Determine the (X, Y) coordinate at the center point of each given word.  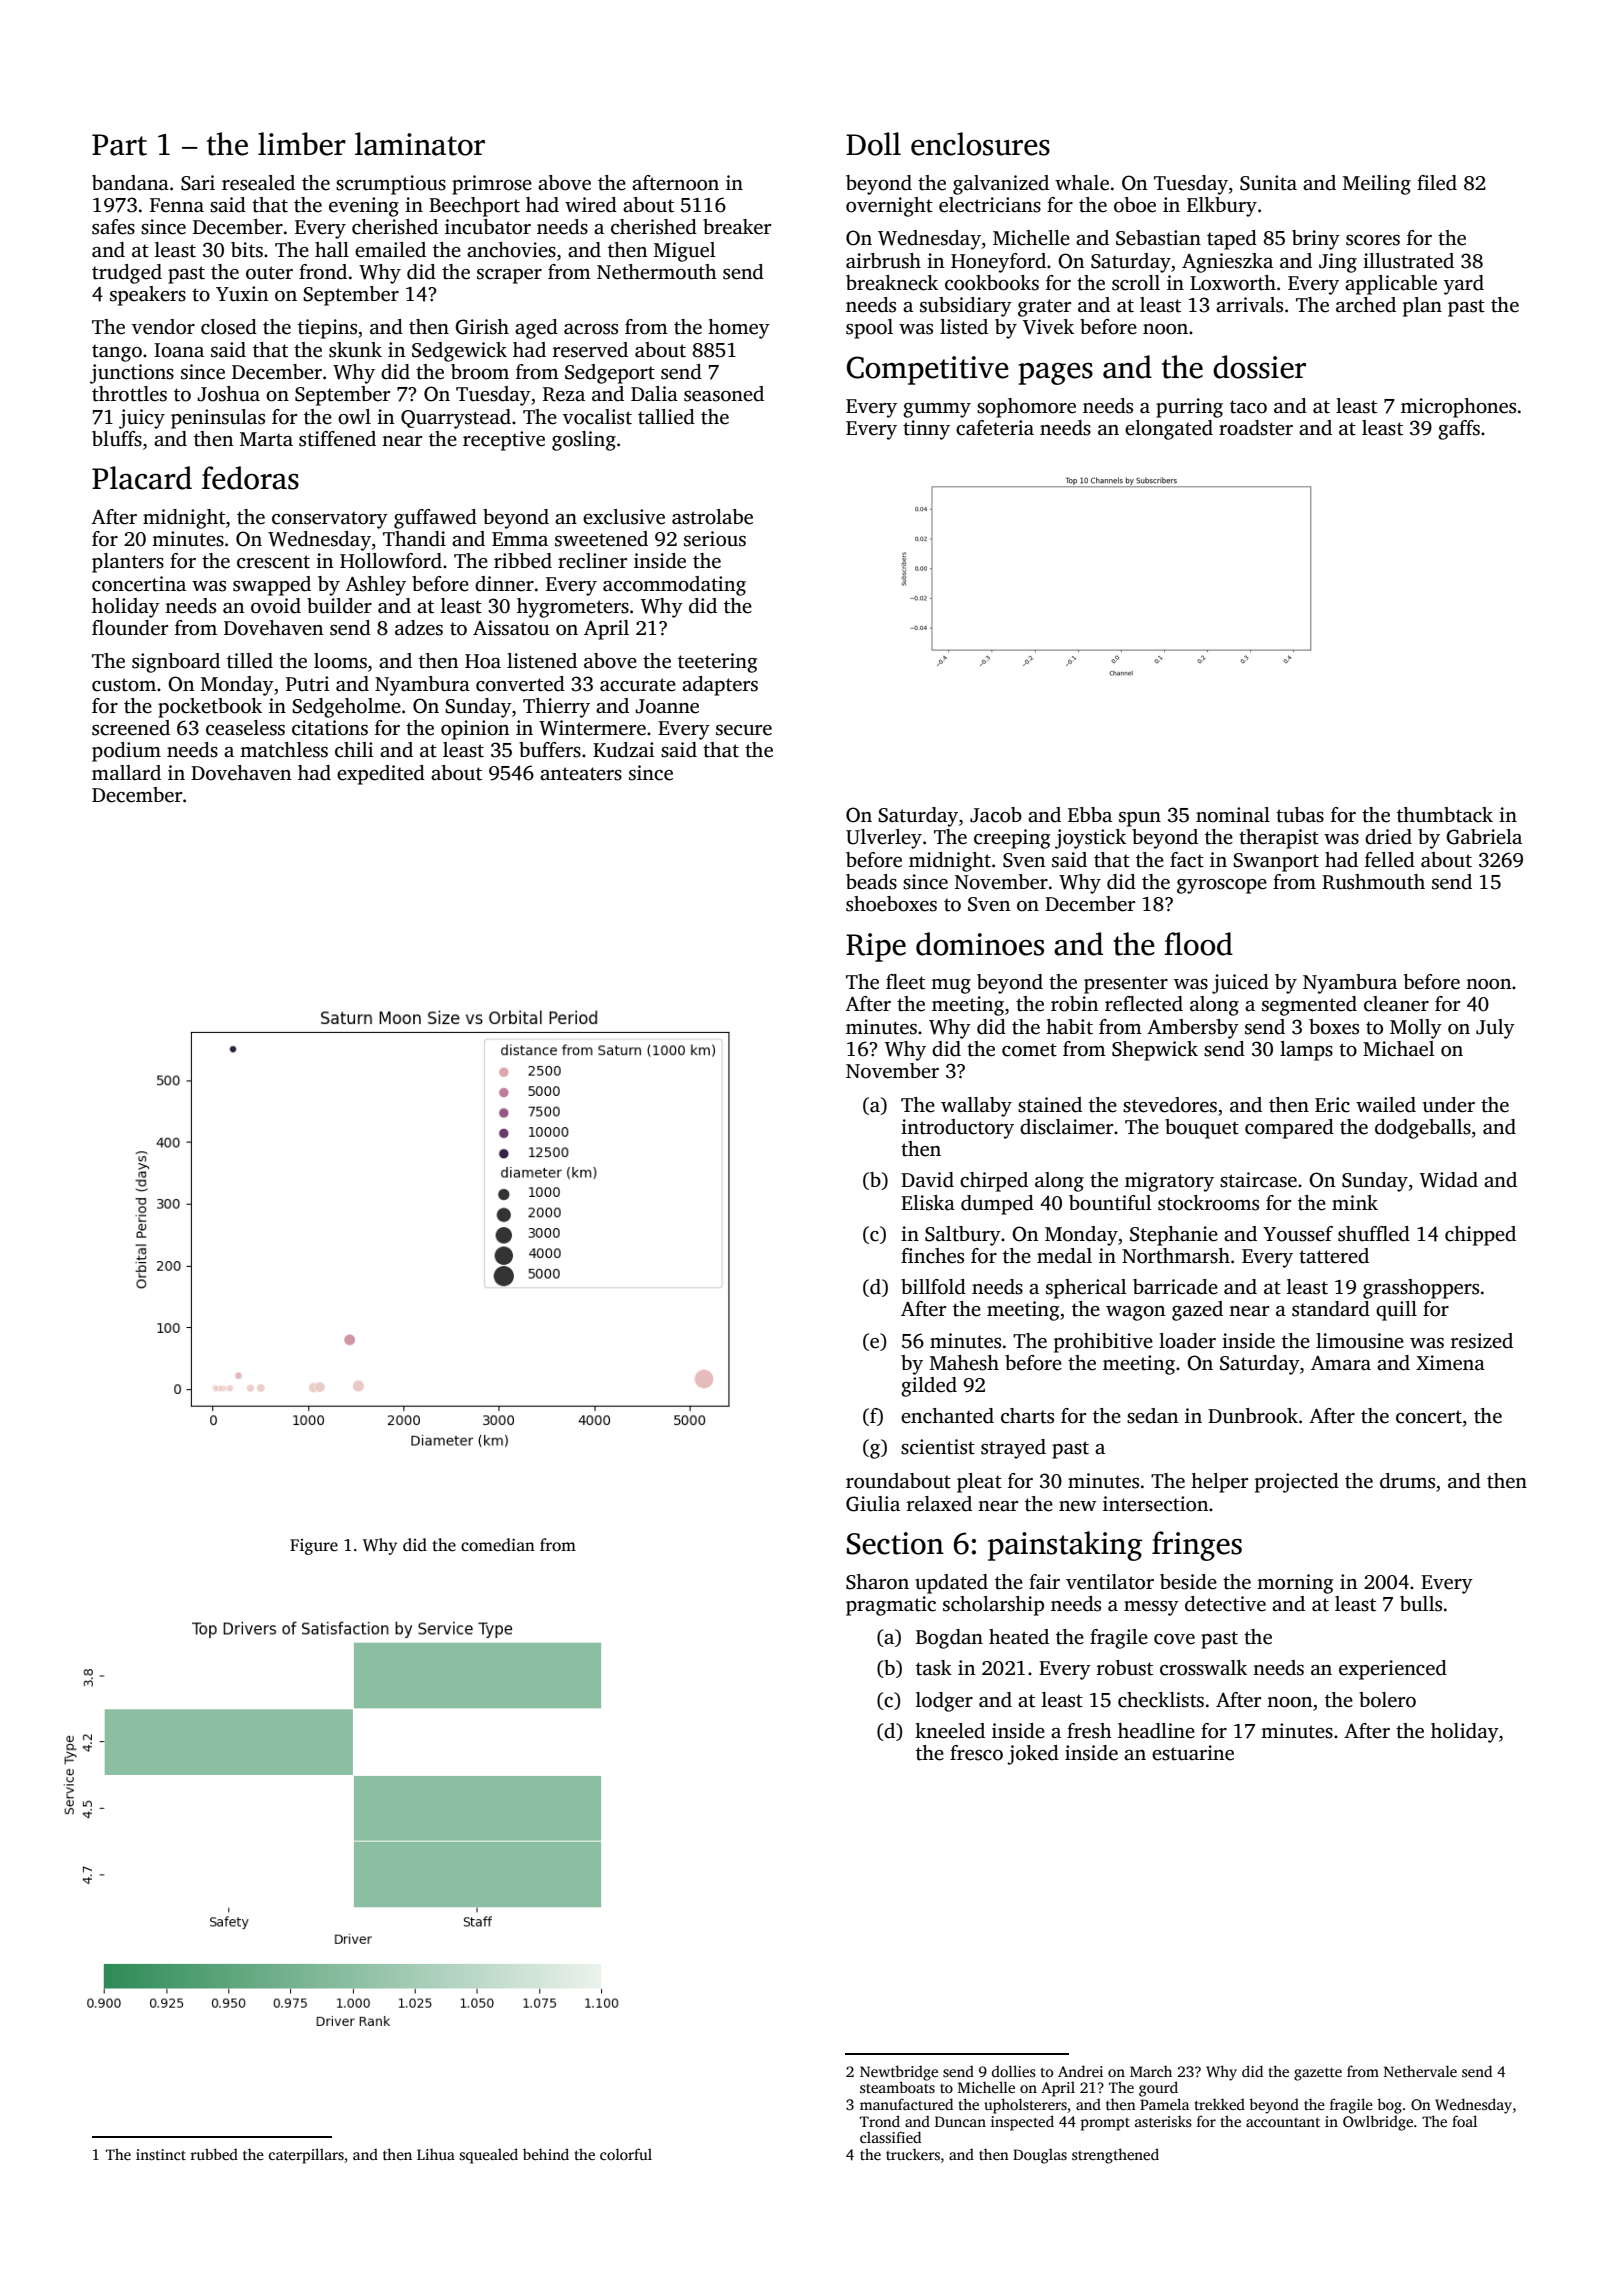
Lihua (436, 2154)
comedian (498, 1545)
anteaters (581, 774)
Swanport (1276, 862)
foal (1464, 2121)
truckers (913, 2154)
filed (1437, 183)
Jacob (996, 815)
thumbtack (1445, 815)
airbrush (883, 261)
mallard (126, 773)
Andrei (1080, 2071)
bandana (130, 183)
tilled (250, 661)
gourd (1158, 2089)
